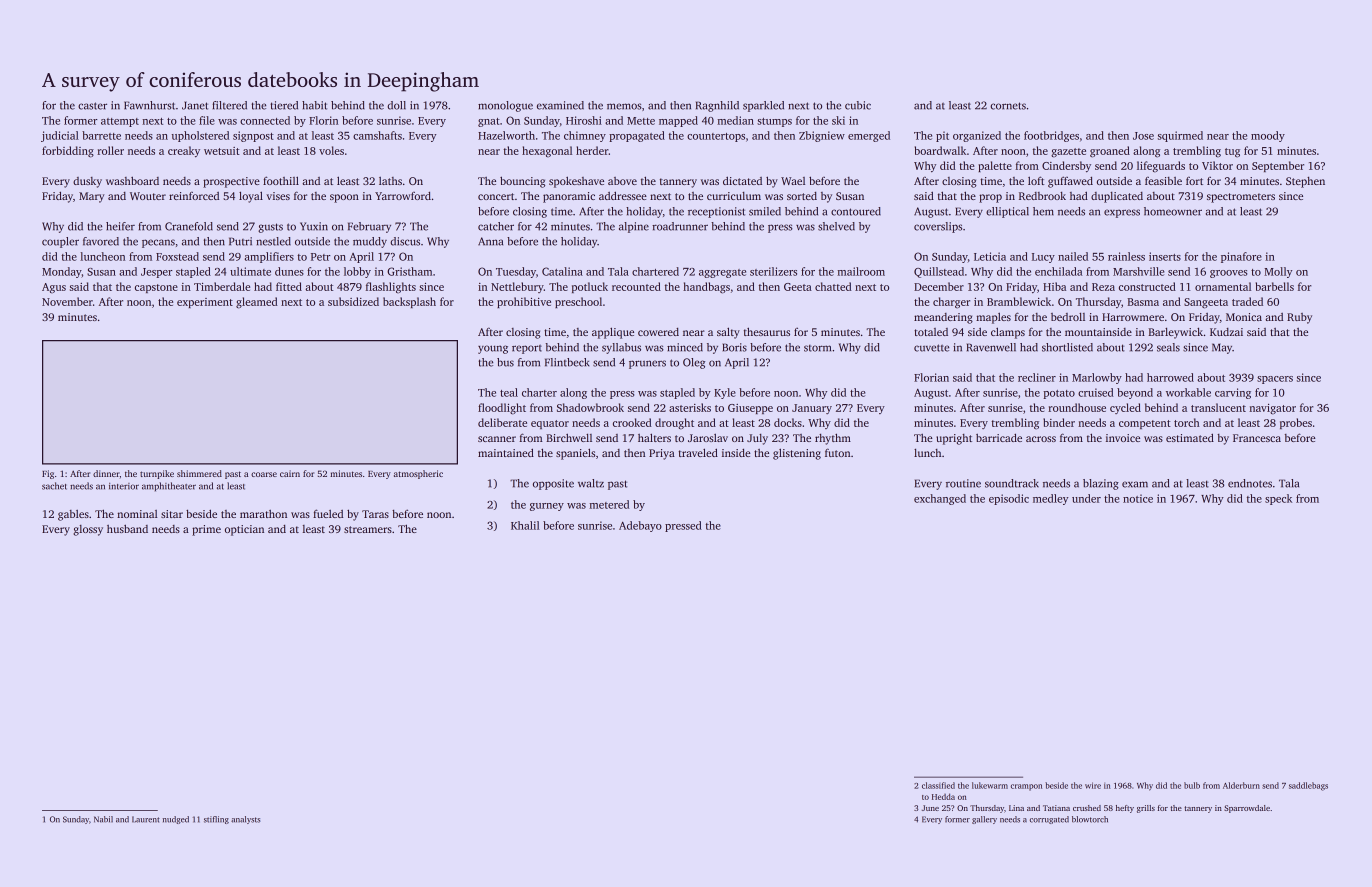 Image resolution: width=1372 pixels, height=887 pixels. Describe the element at coordinates (1073, 256) in the image. I see `nailed` at that location.
